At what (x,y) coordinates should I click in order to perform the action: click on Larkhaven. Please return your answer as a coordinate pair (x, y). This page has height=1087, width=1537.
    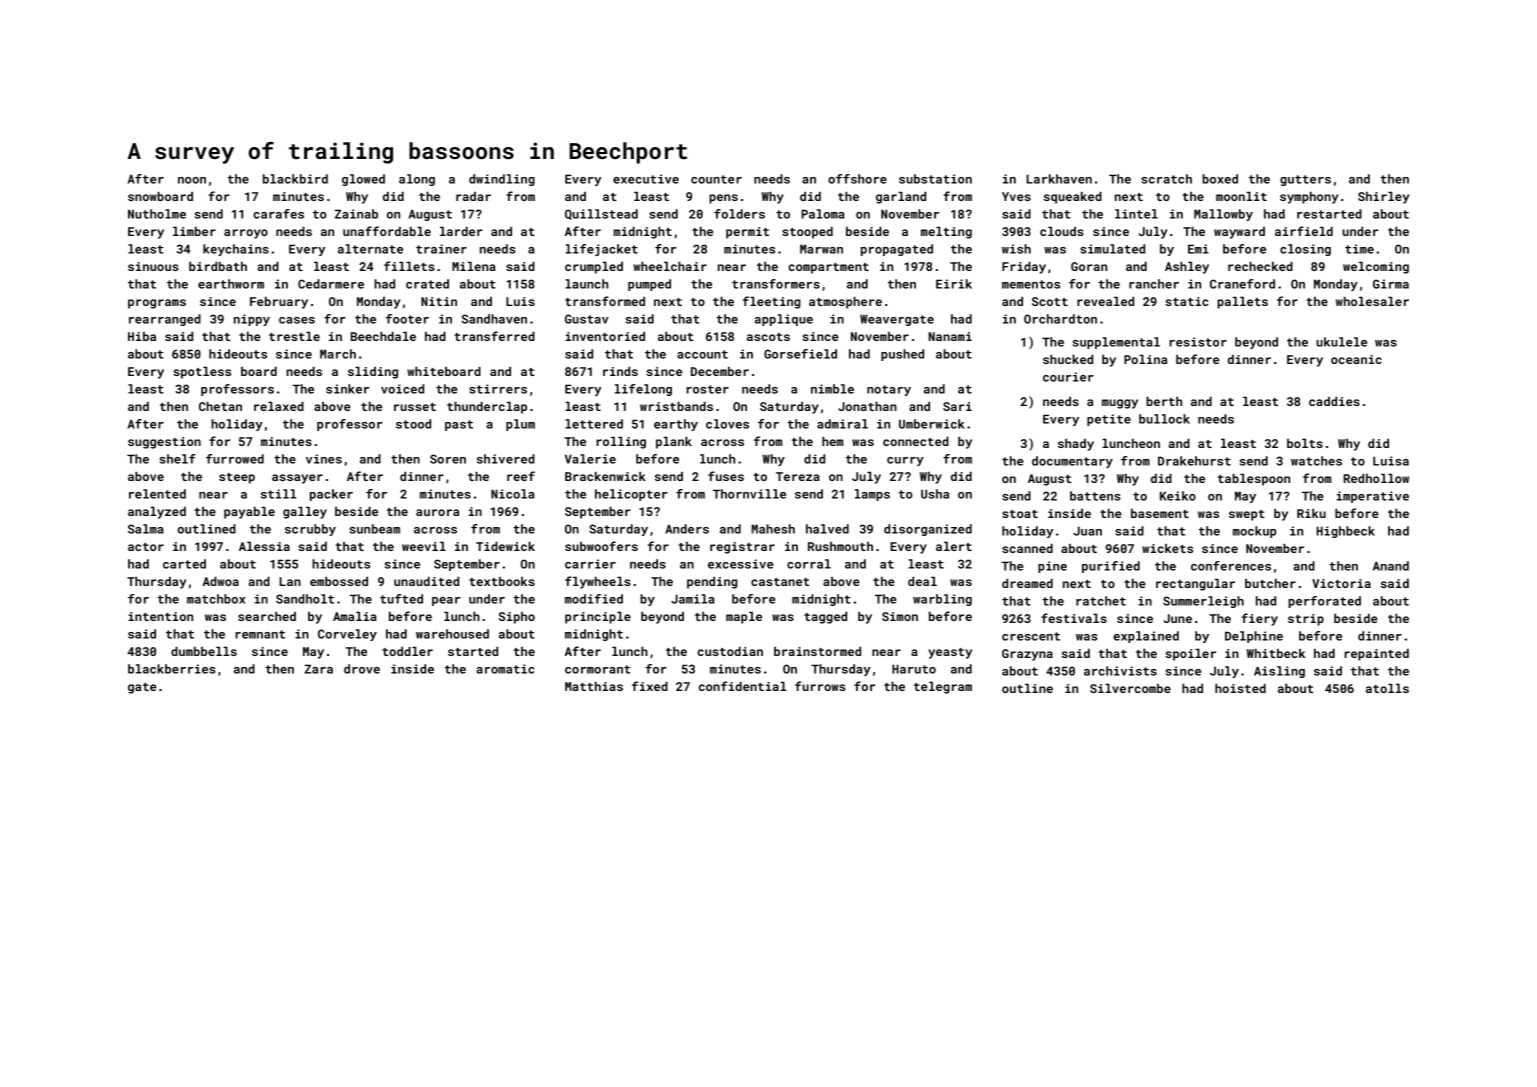
    Looking at the image, I should click on (1059, 179).
